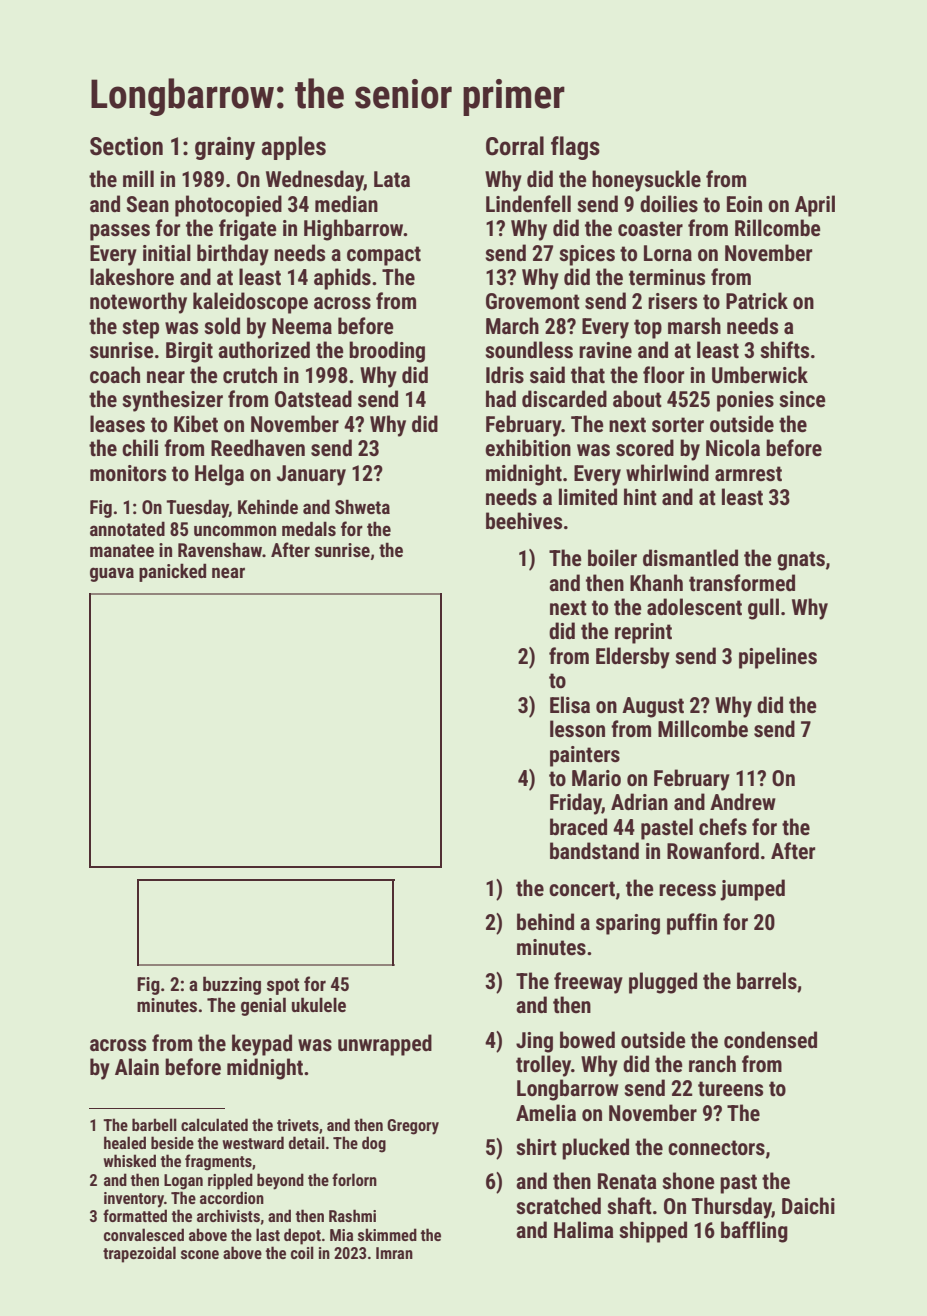 This screenshot has width=927, height=1316. Describe the element at coordinates (183, 1182) in the screenshot. I see `Logan` at that location.
